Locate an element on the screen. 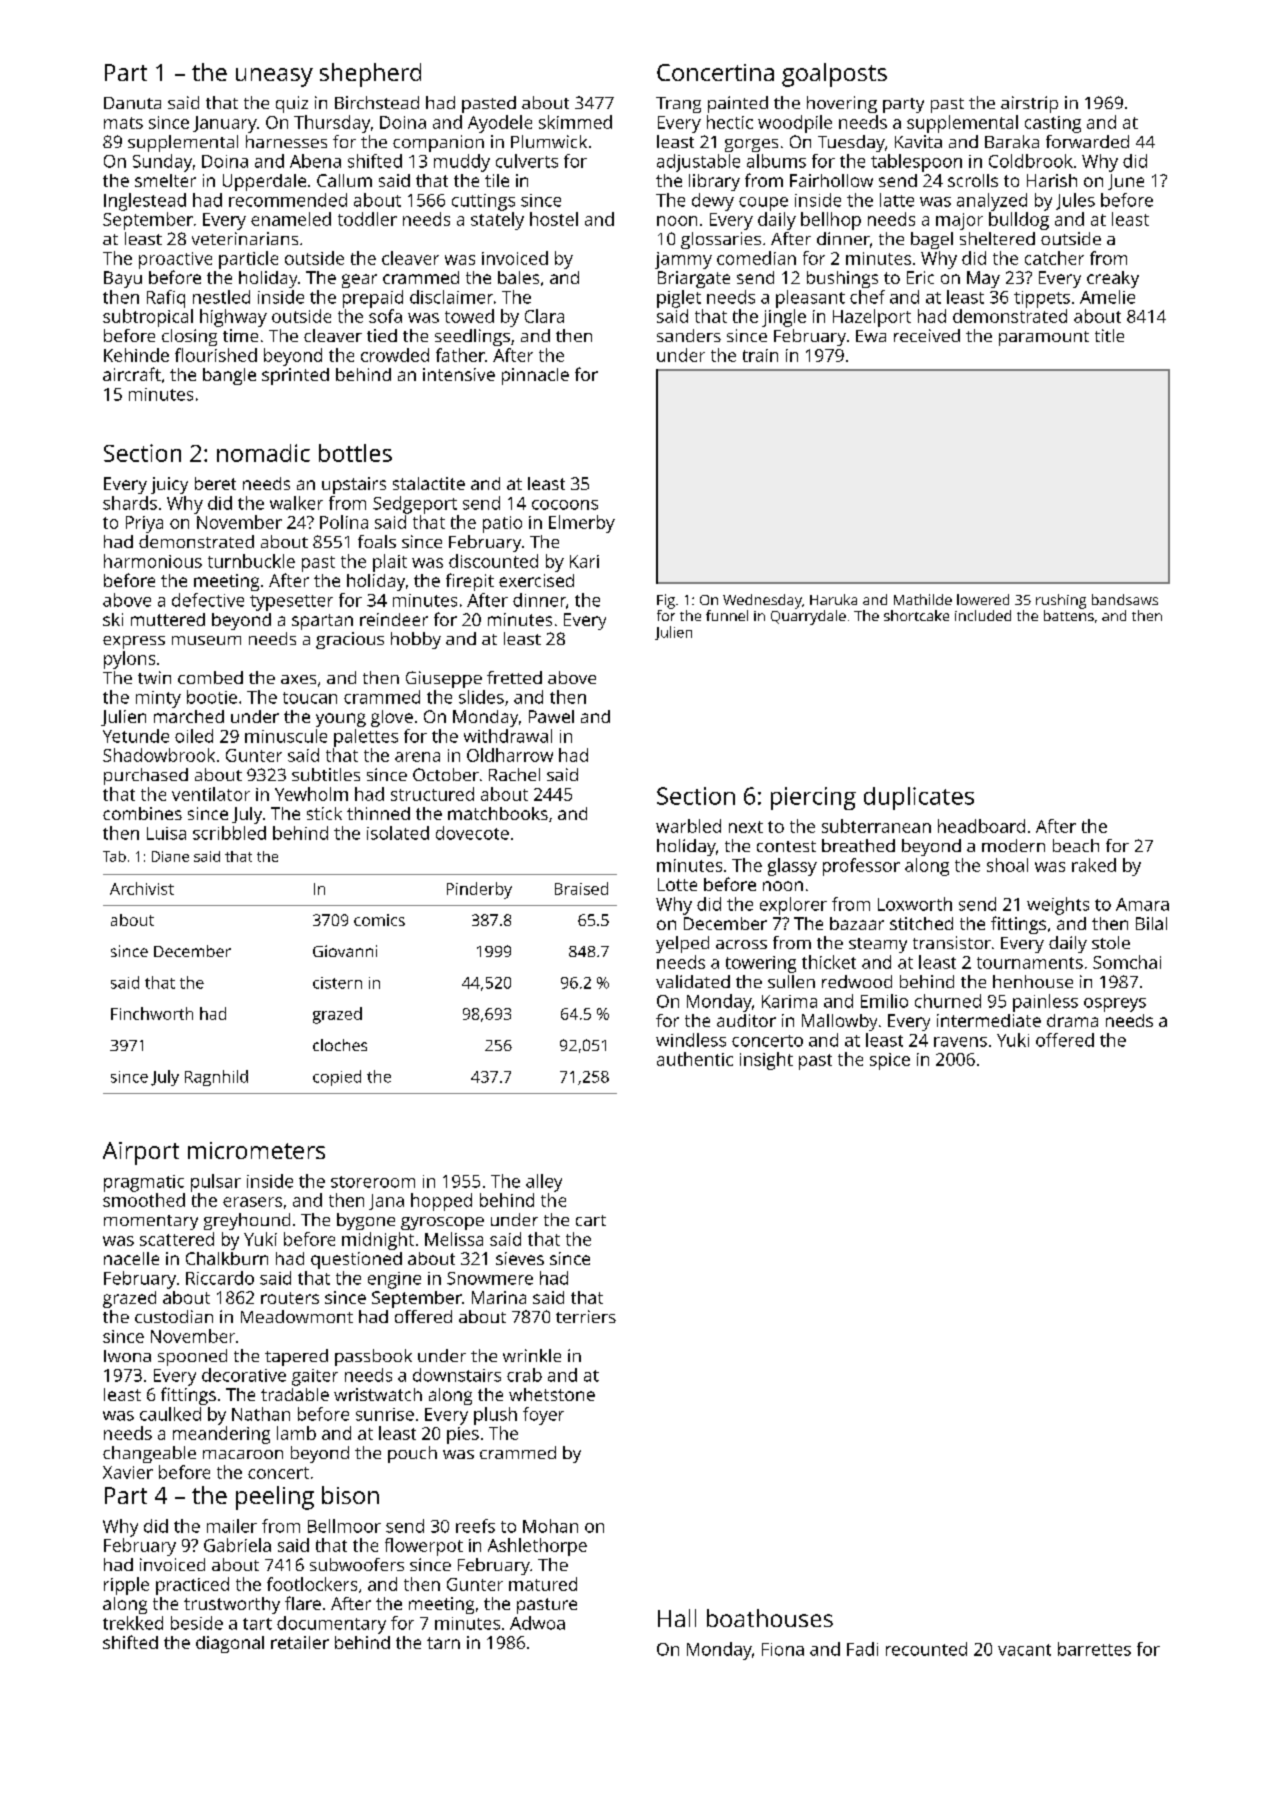 The height and width of the screenshot is (1801, 1273). micrometers is located at coordinates (256, 1150).
